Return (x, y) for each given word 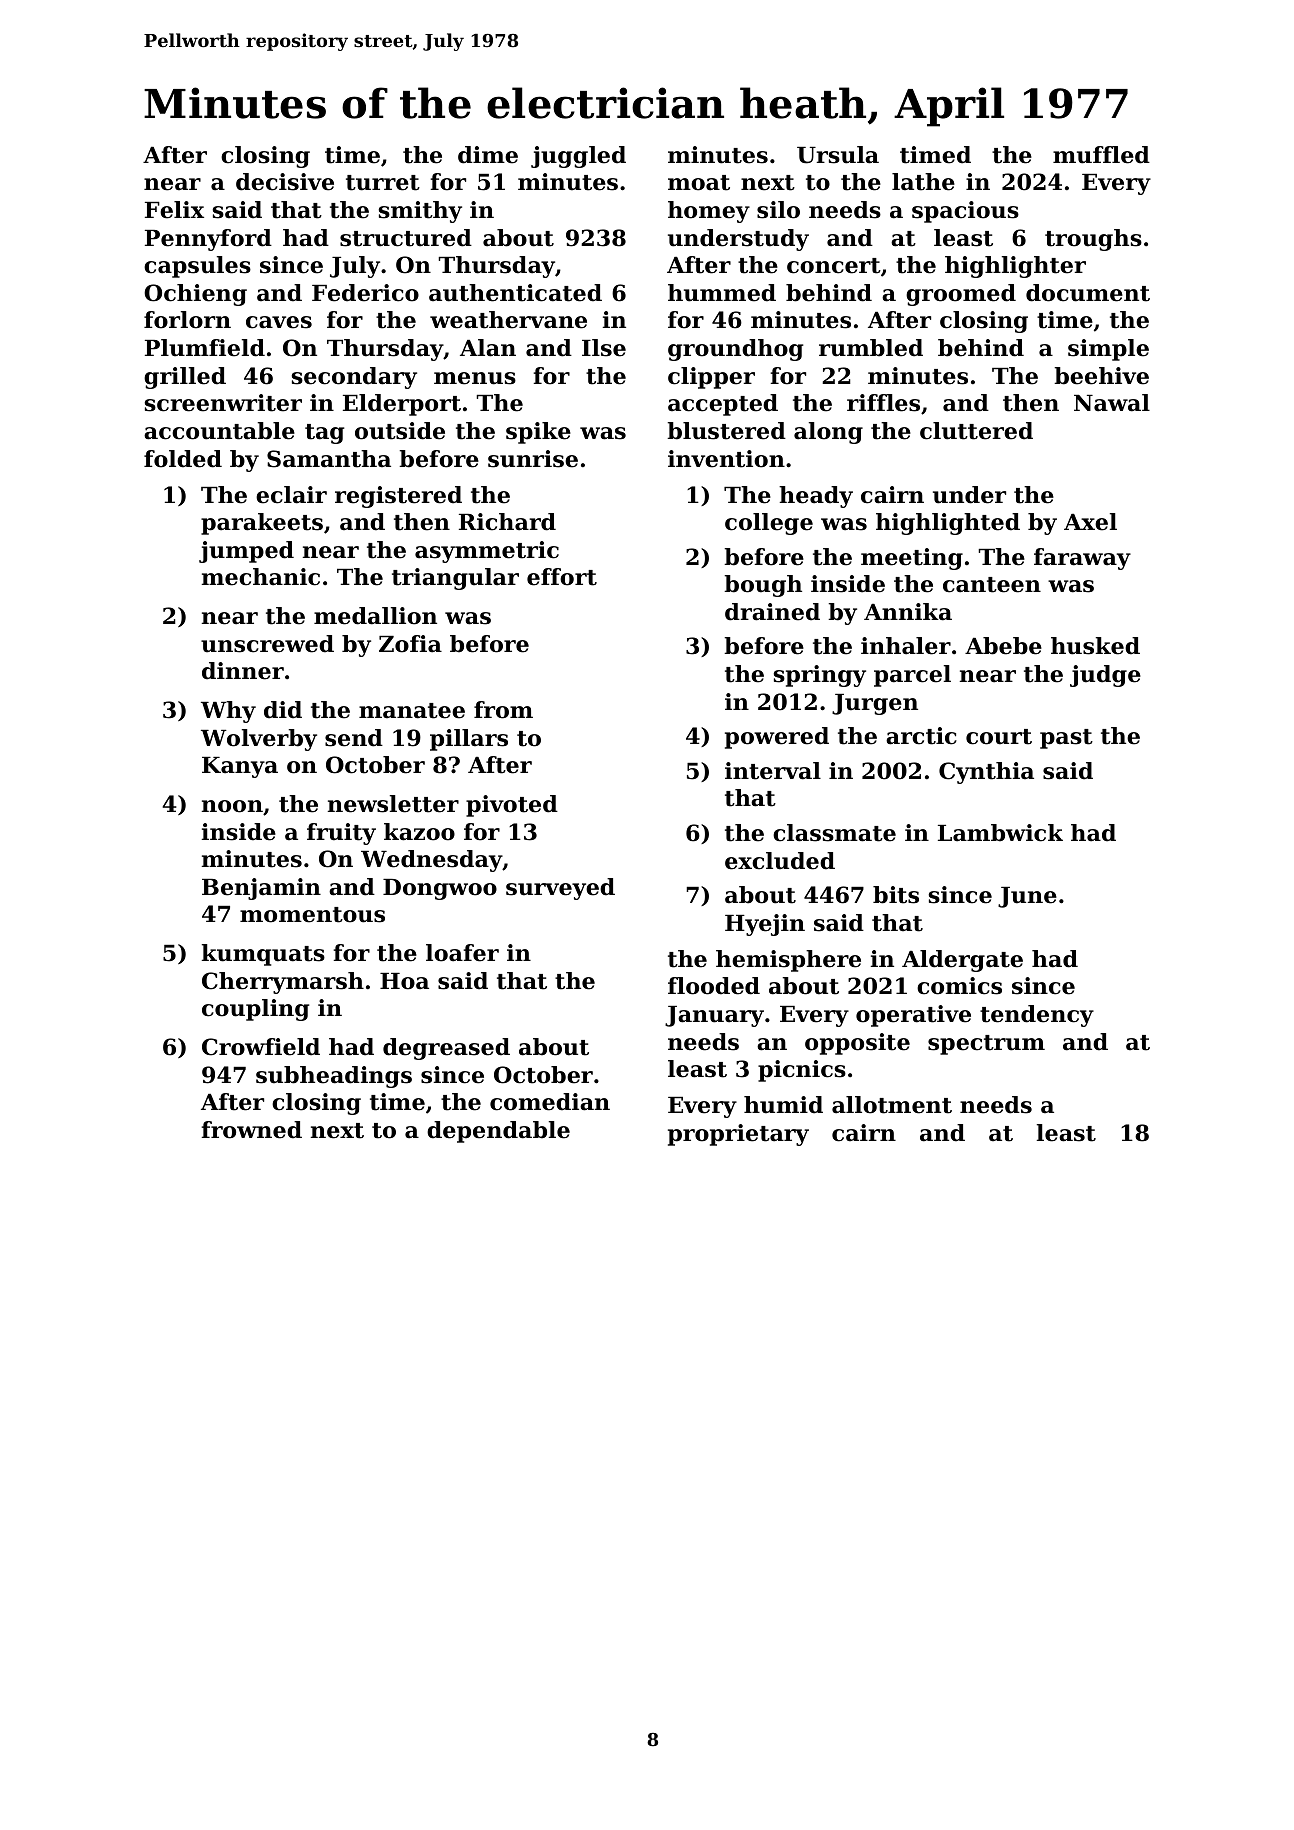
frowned (252, 1130)
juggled (578, 157)
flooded (714, 986)
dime (488, 155)
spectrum (986, 1045)
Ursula (838, 155)
